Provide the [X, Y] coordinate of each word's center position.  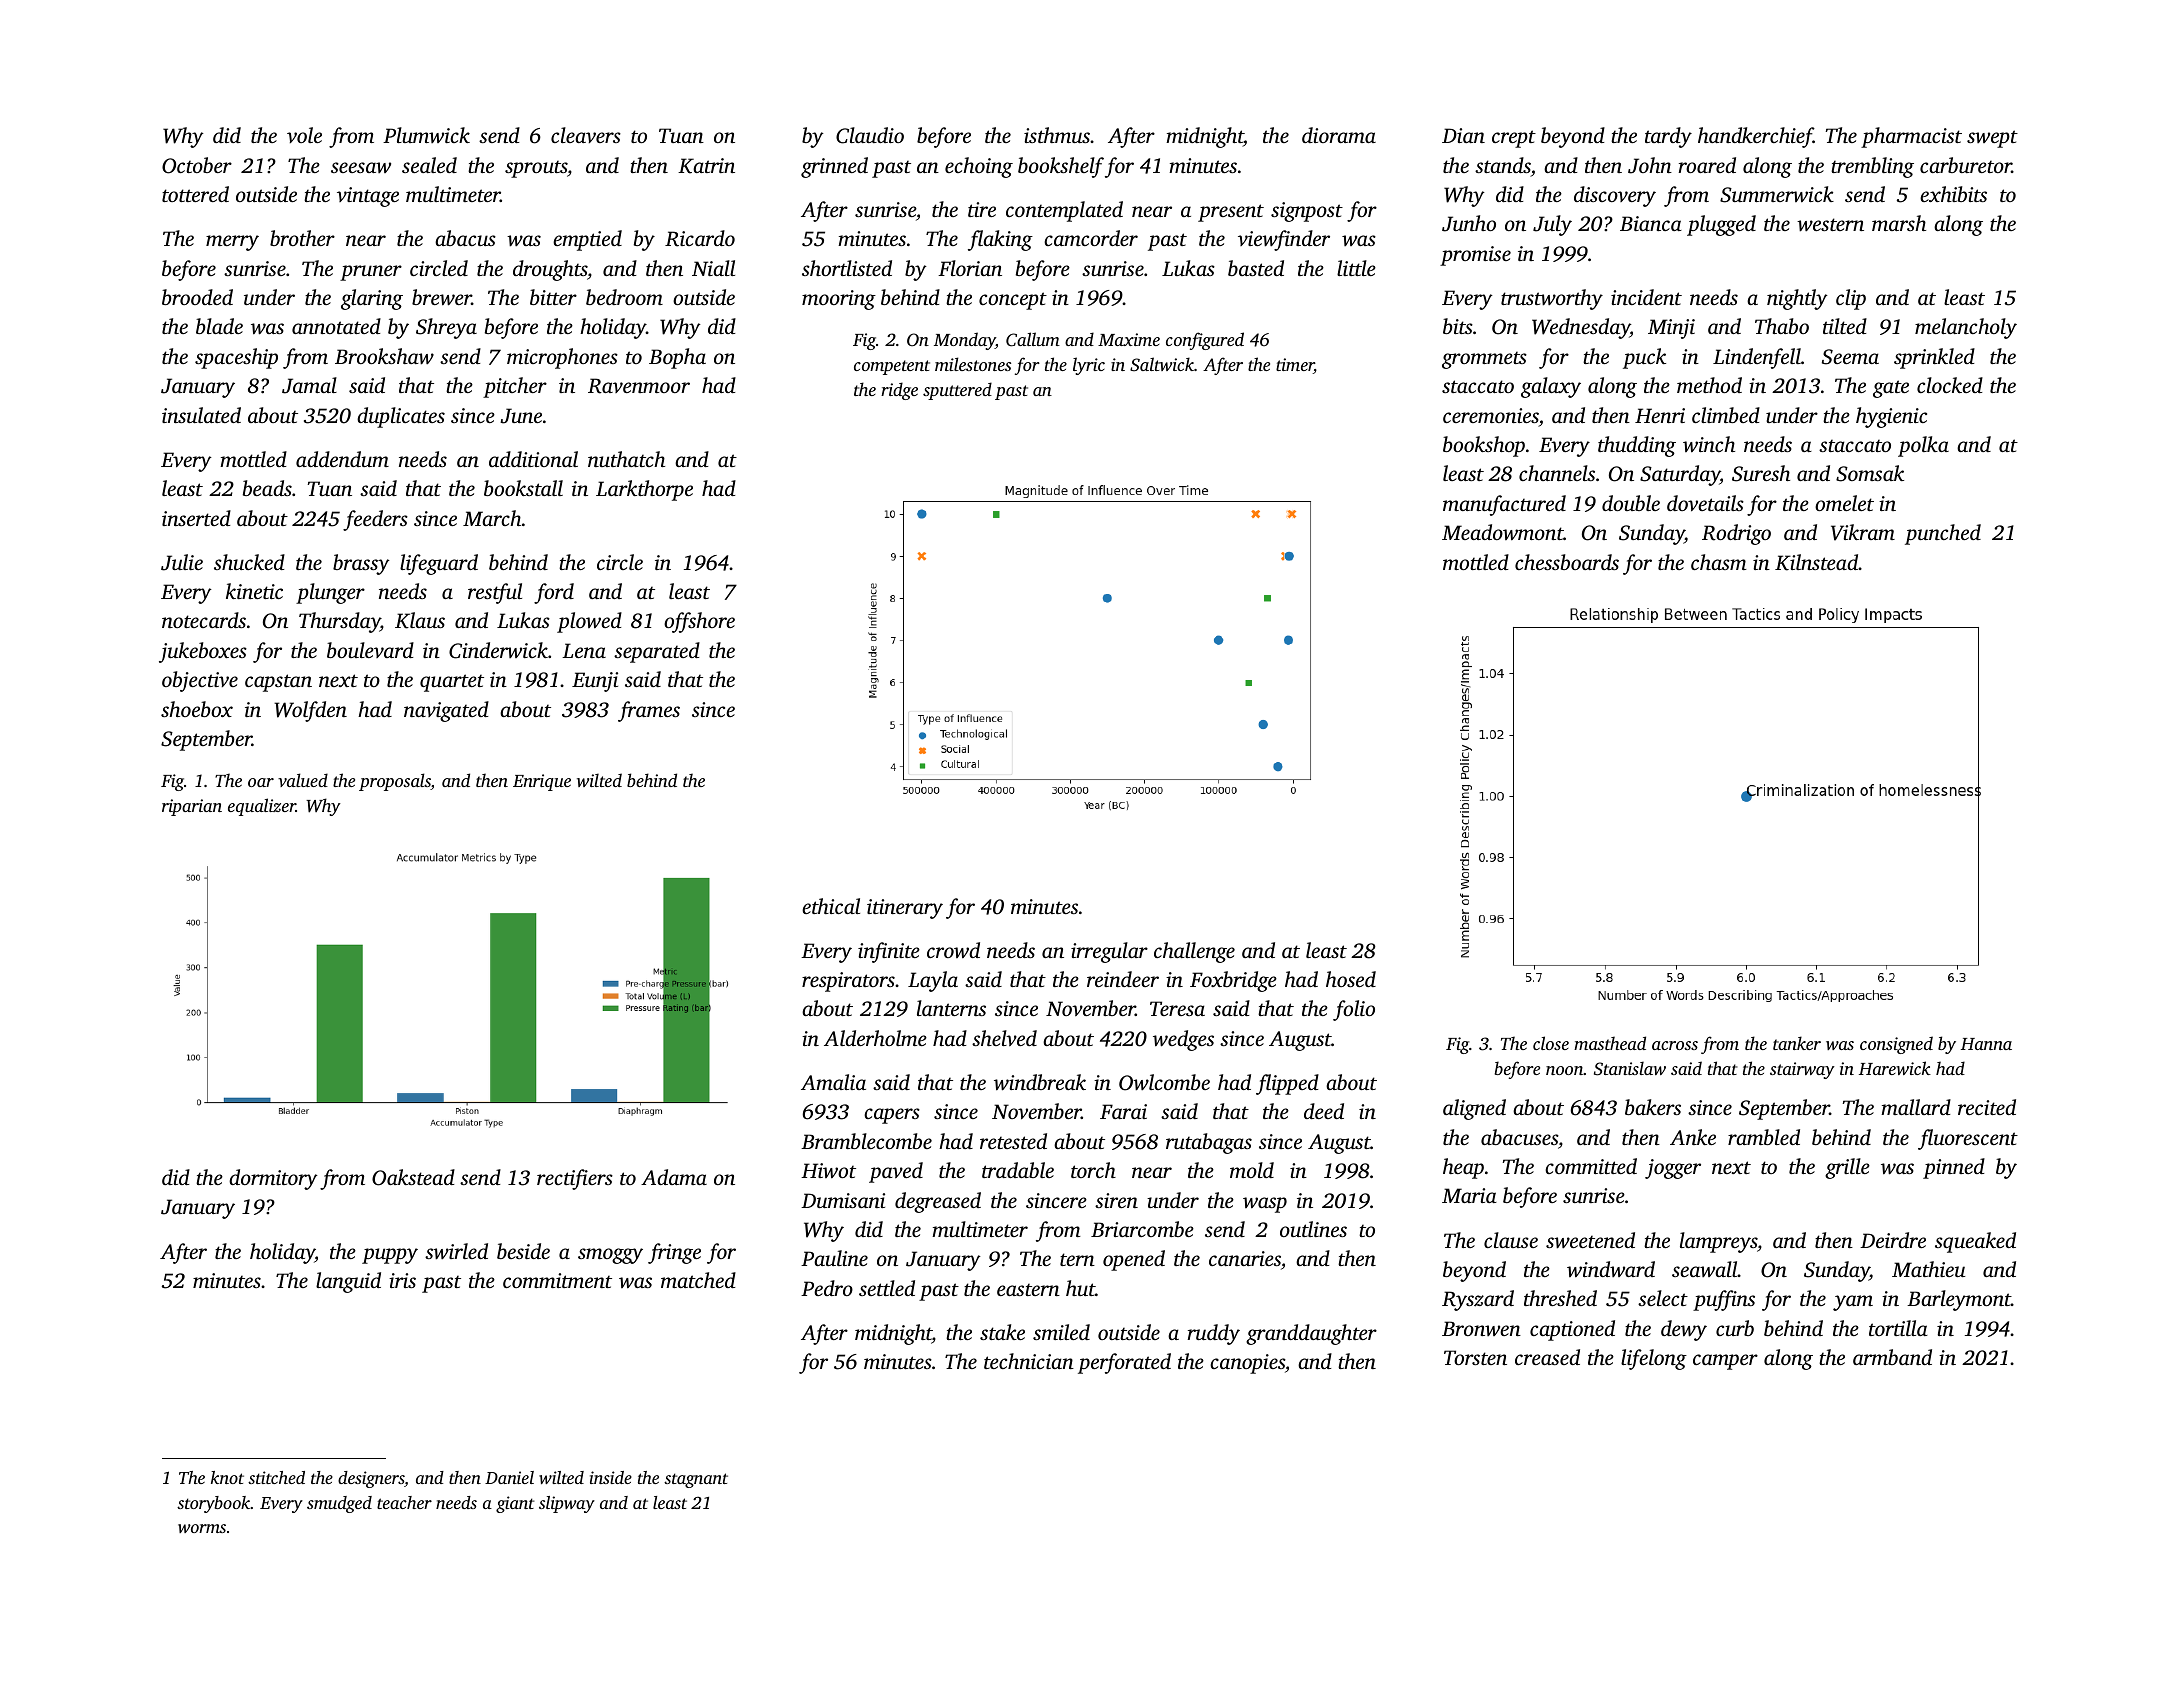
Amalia [833, 1082]
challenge [1194, 952]
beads [267, 488]
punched [1943, 534]
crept [1514, 139]
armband [1892, 1357]
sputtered [957, 391]
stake [1002, 1332]
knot [227, 1477]
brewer [442, 297]
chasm [1719, 562]
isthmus [1057, 135]
